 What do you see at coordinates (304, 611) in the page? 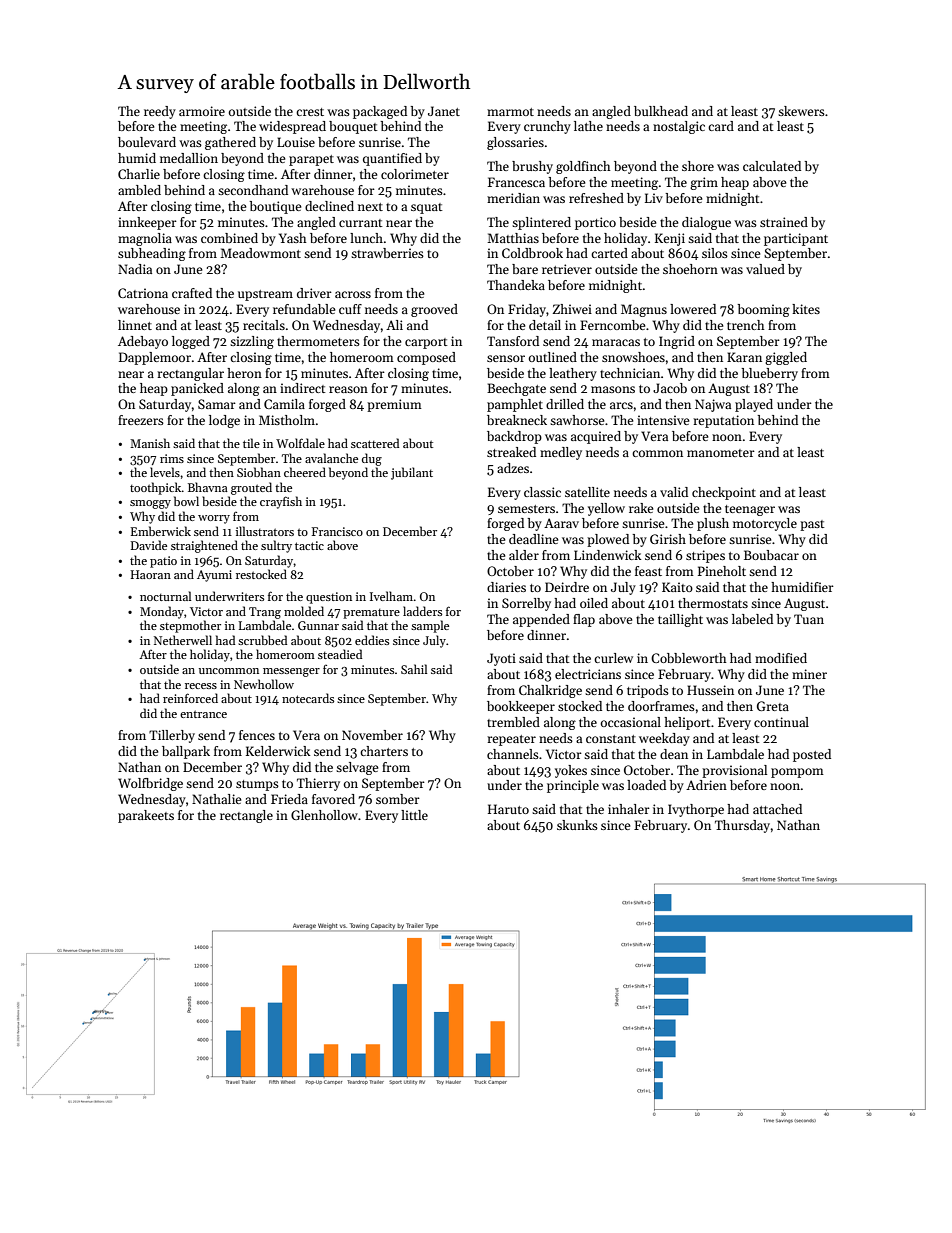
I see `molded` at bounding box center [304, 611].
